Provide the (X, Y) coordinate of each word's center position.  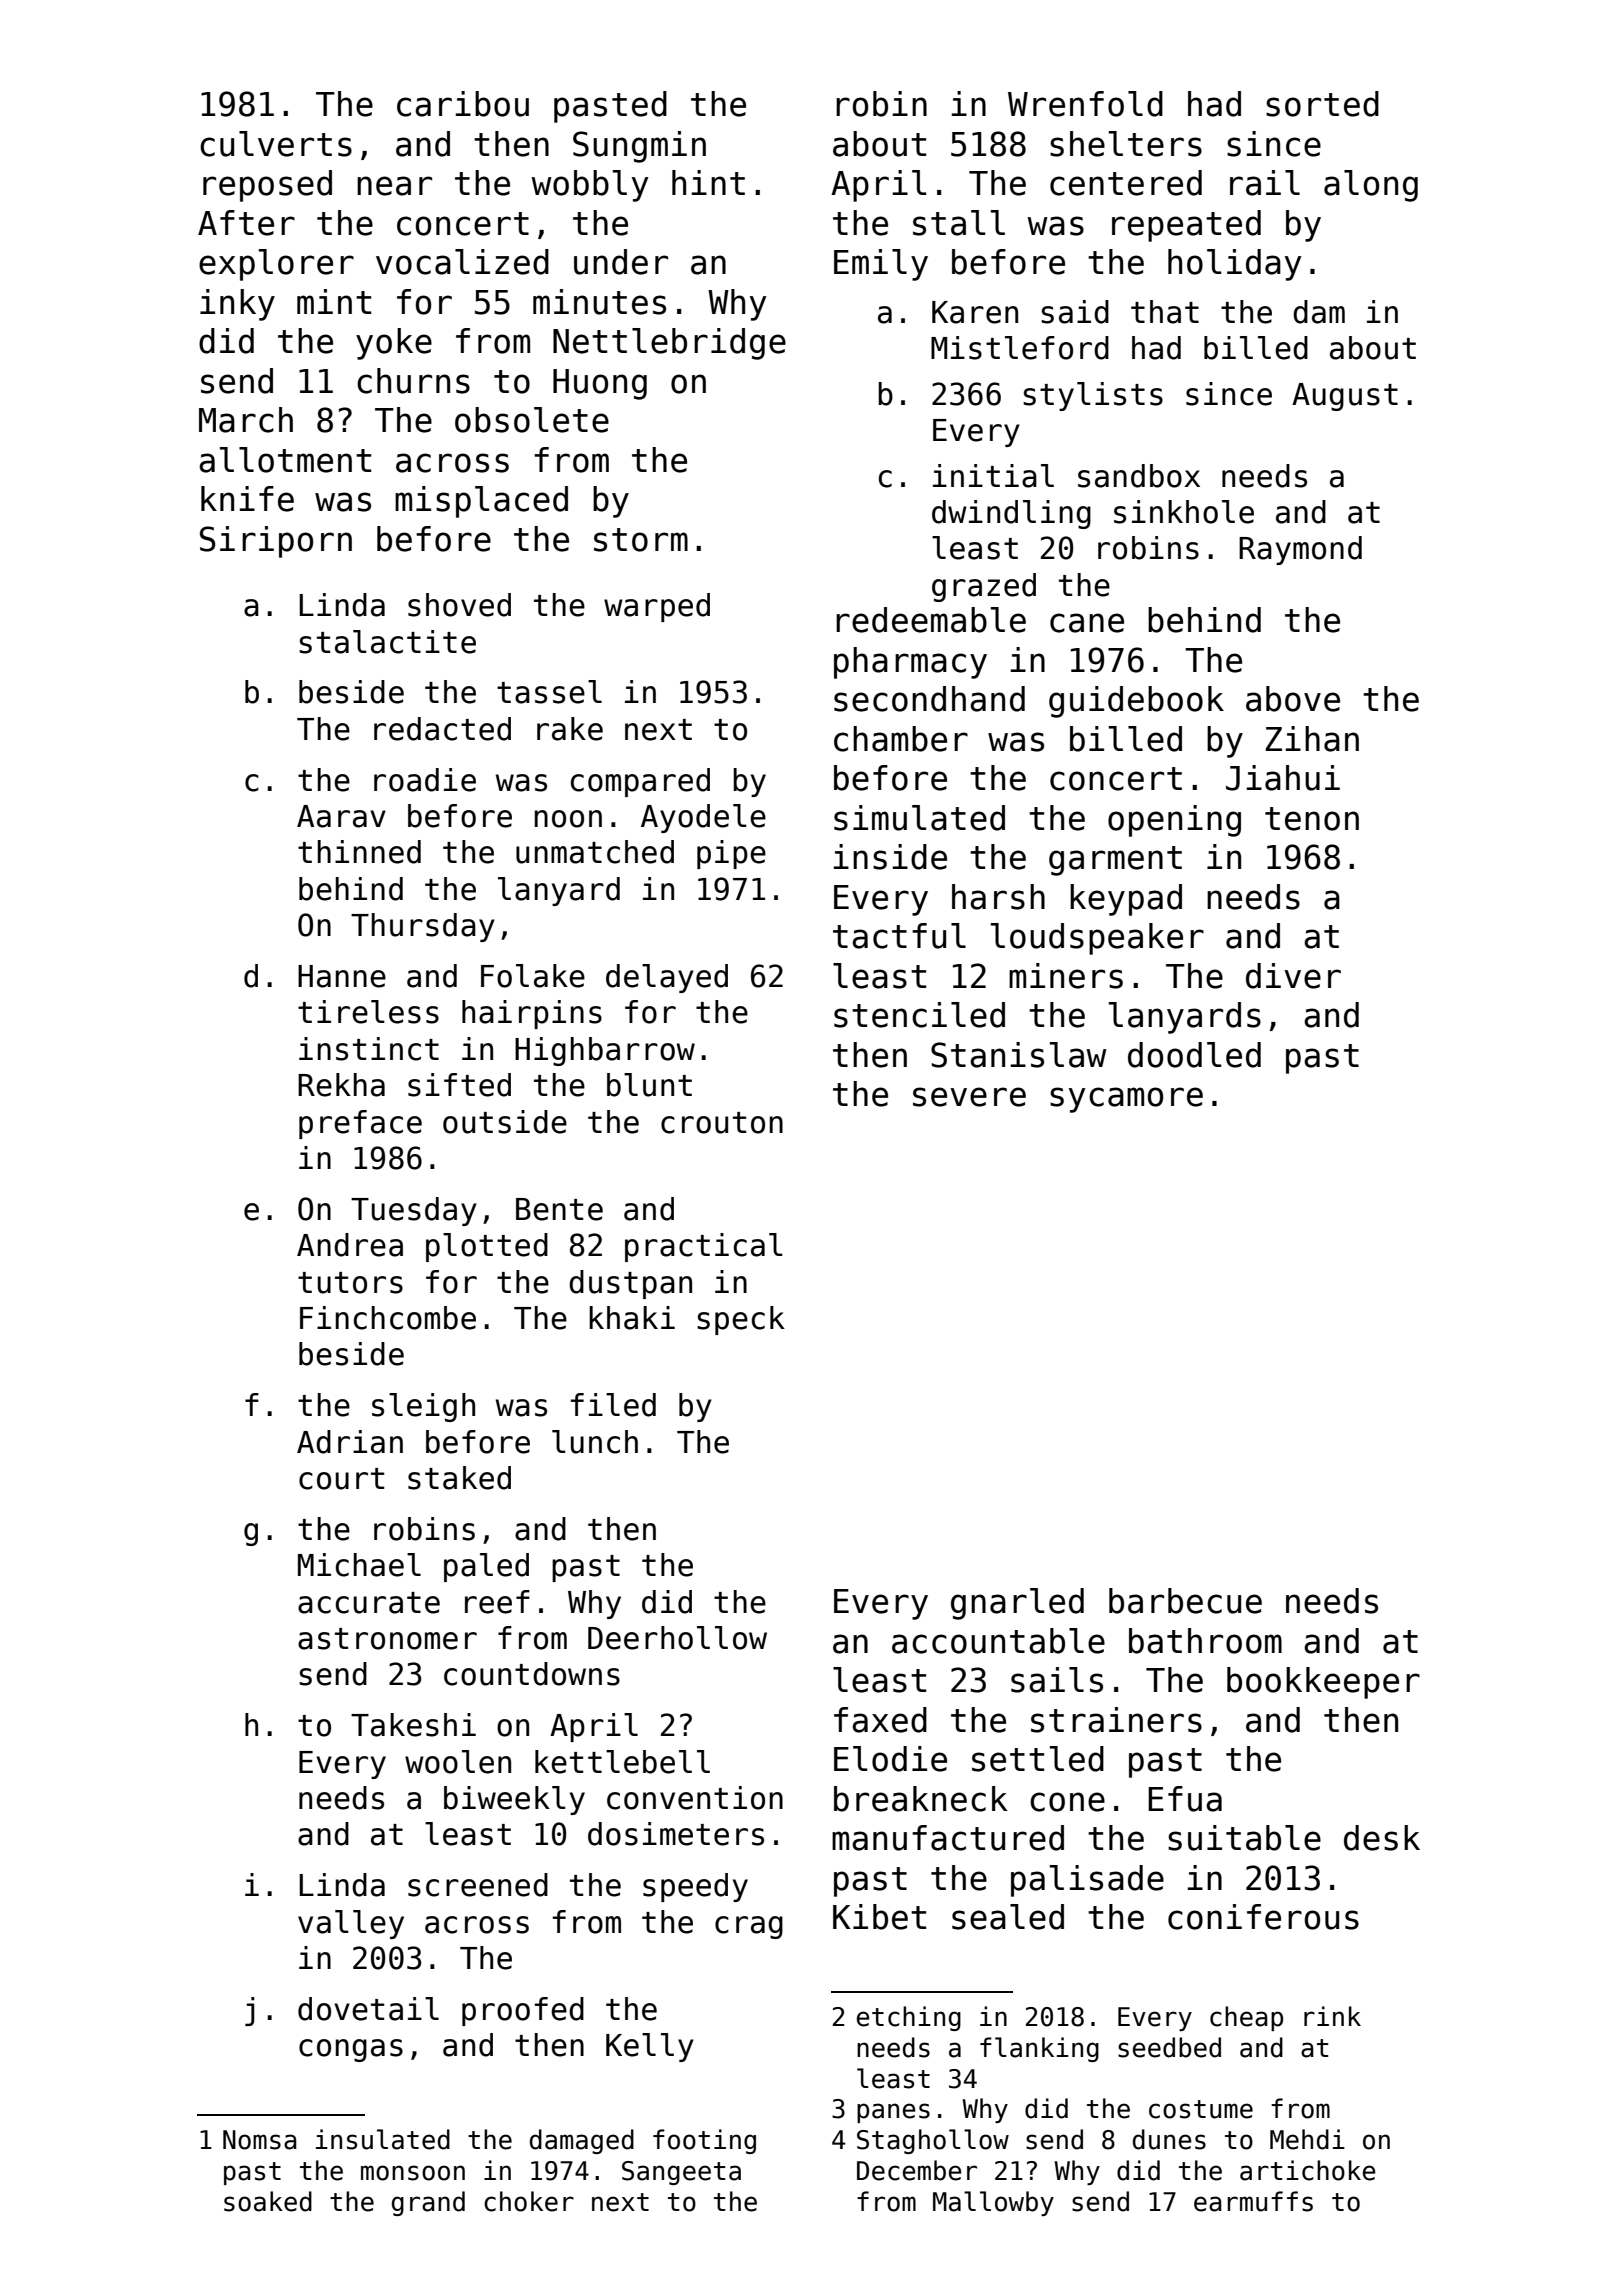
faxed (880, 1720)
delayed (667, 978)
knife (247, 499)
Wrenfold (1085, 104)
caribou (463, 104)
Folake (533, 976)
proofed (523, 2011)
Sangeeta (681, 2173)
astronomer (387, 1639)
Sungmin (639, 147)
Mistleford (1020, 348)
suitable (1244, 1838)
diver (1293, 976)
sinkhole (1184, 512)
